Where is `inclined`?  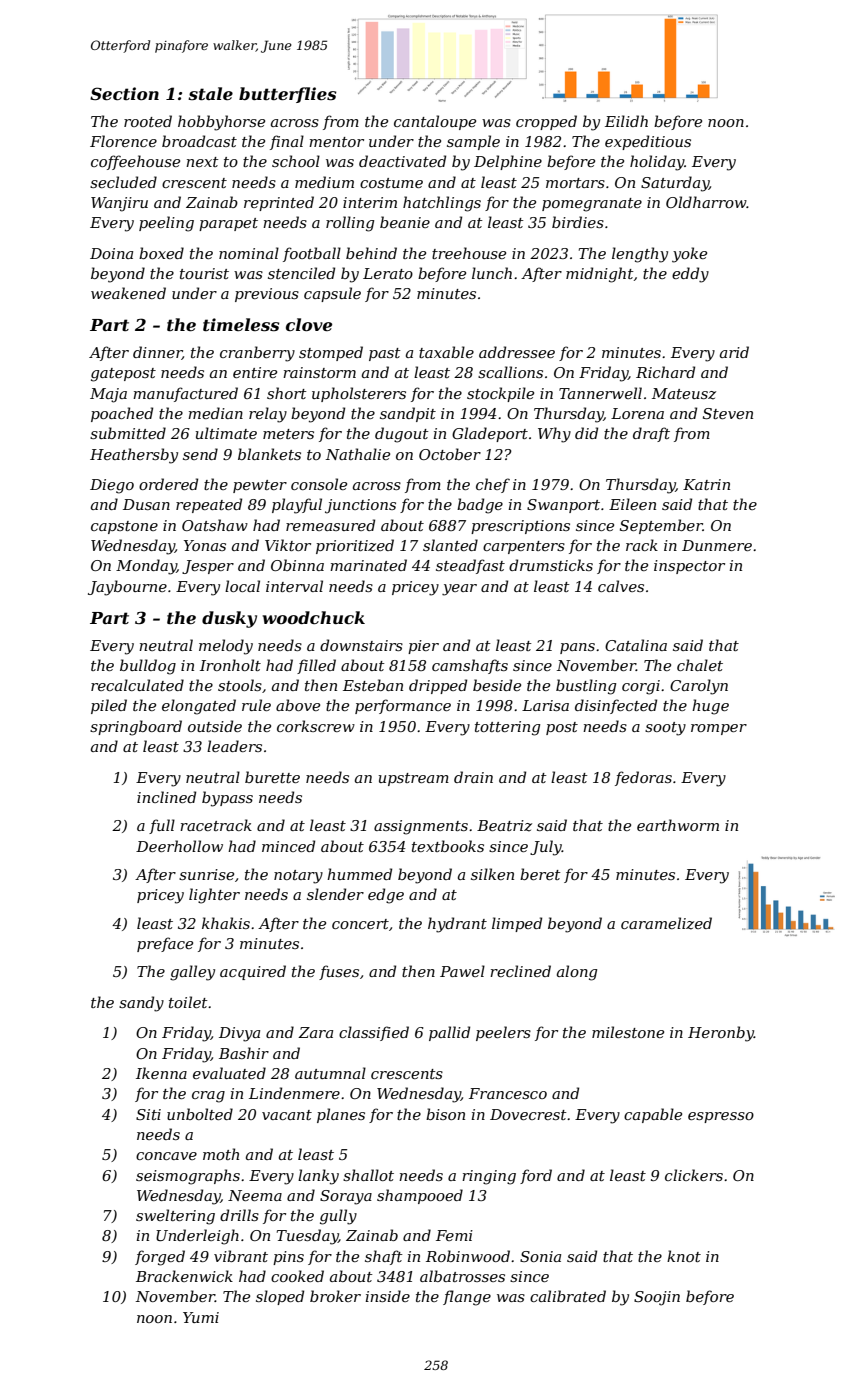
inclined is located at coordinates (166, 797).
